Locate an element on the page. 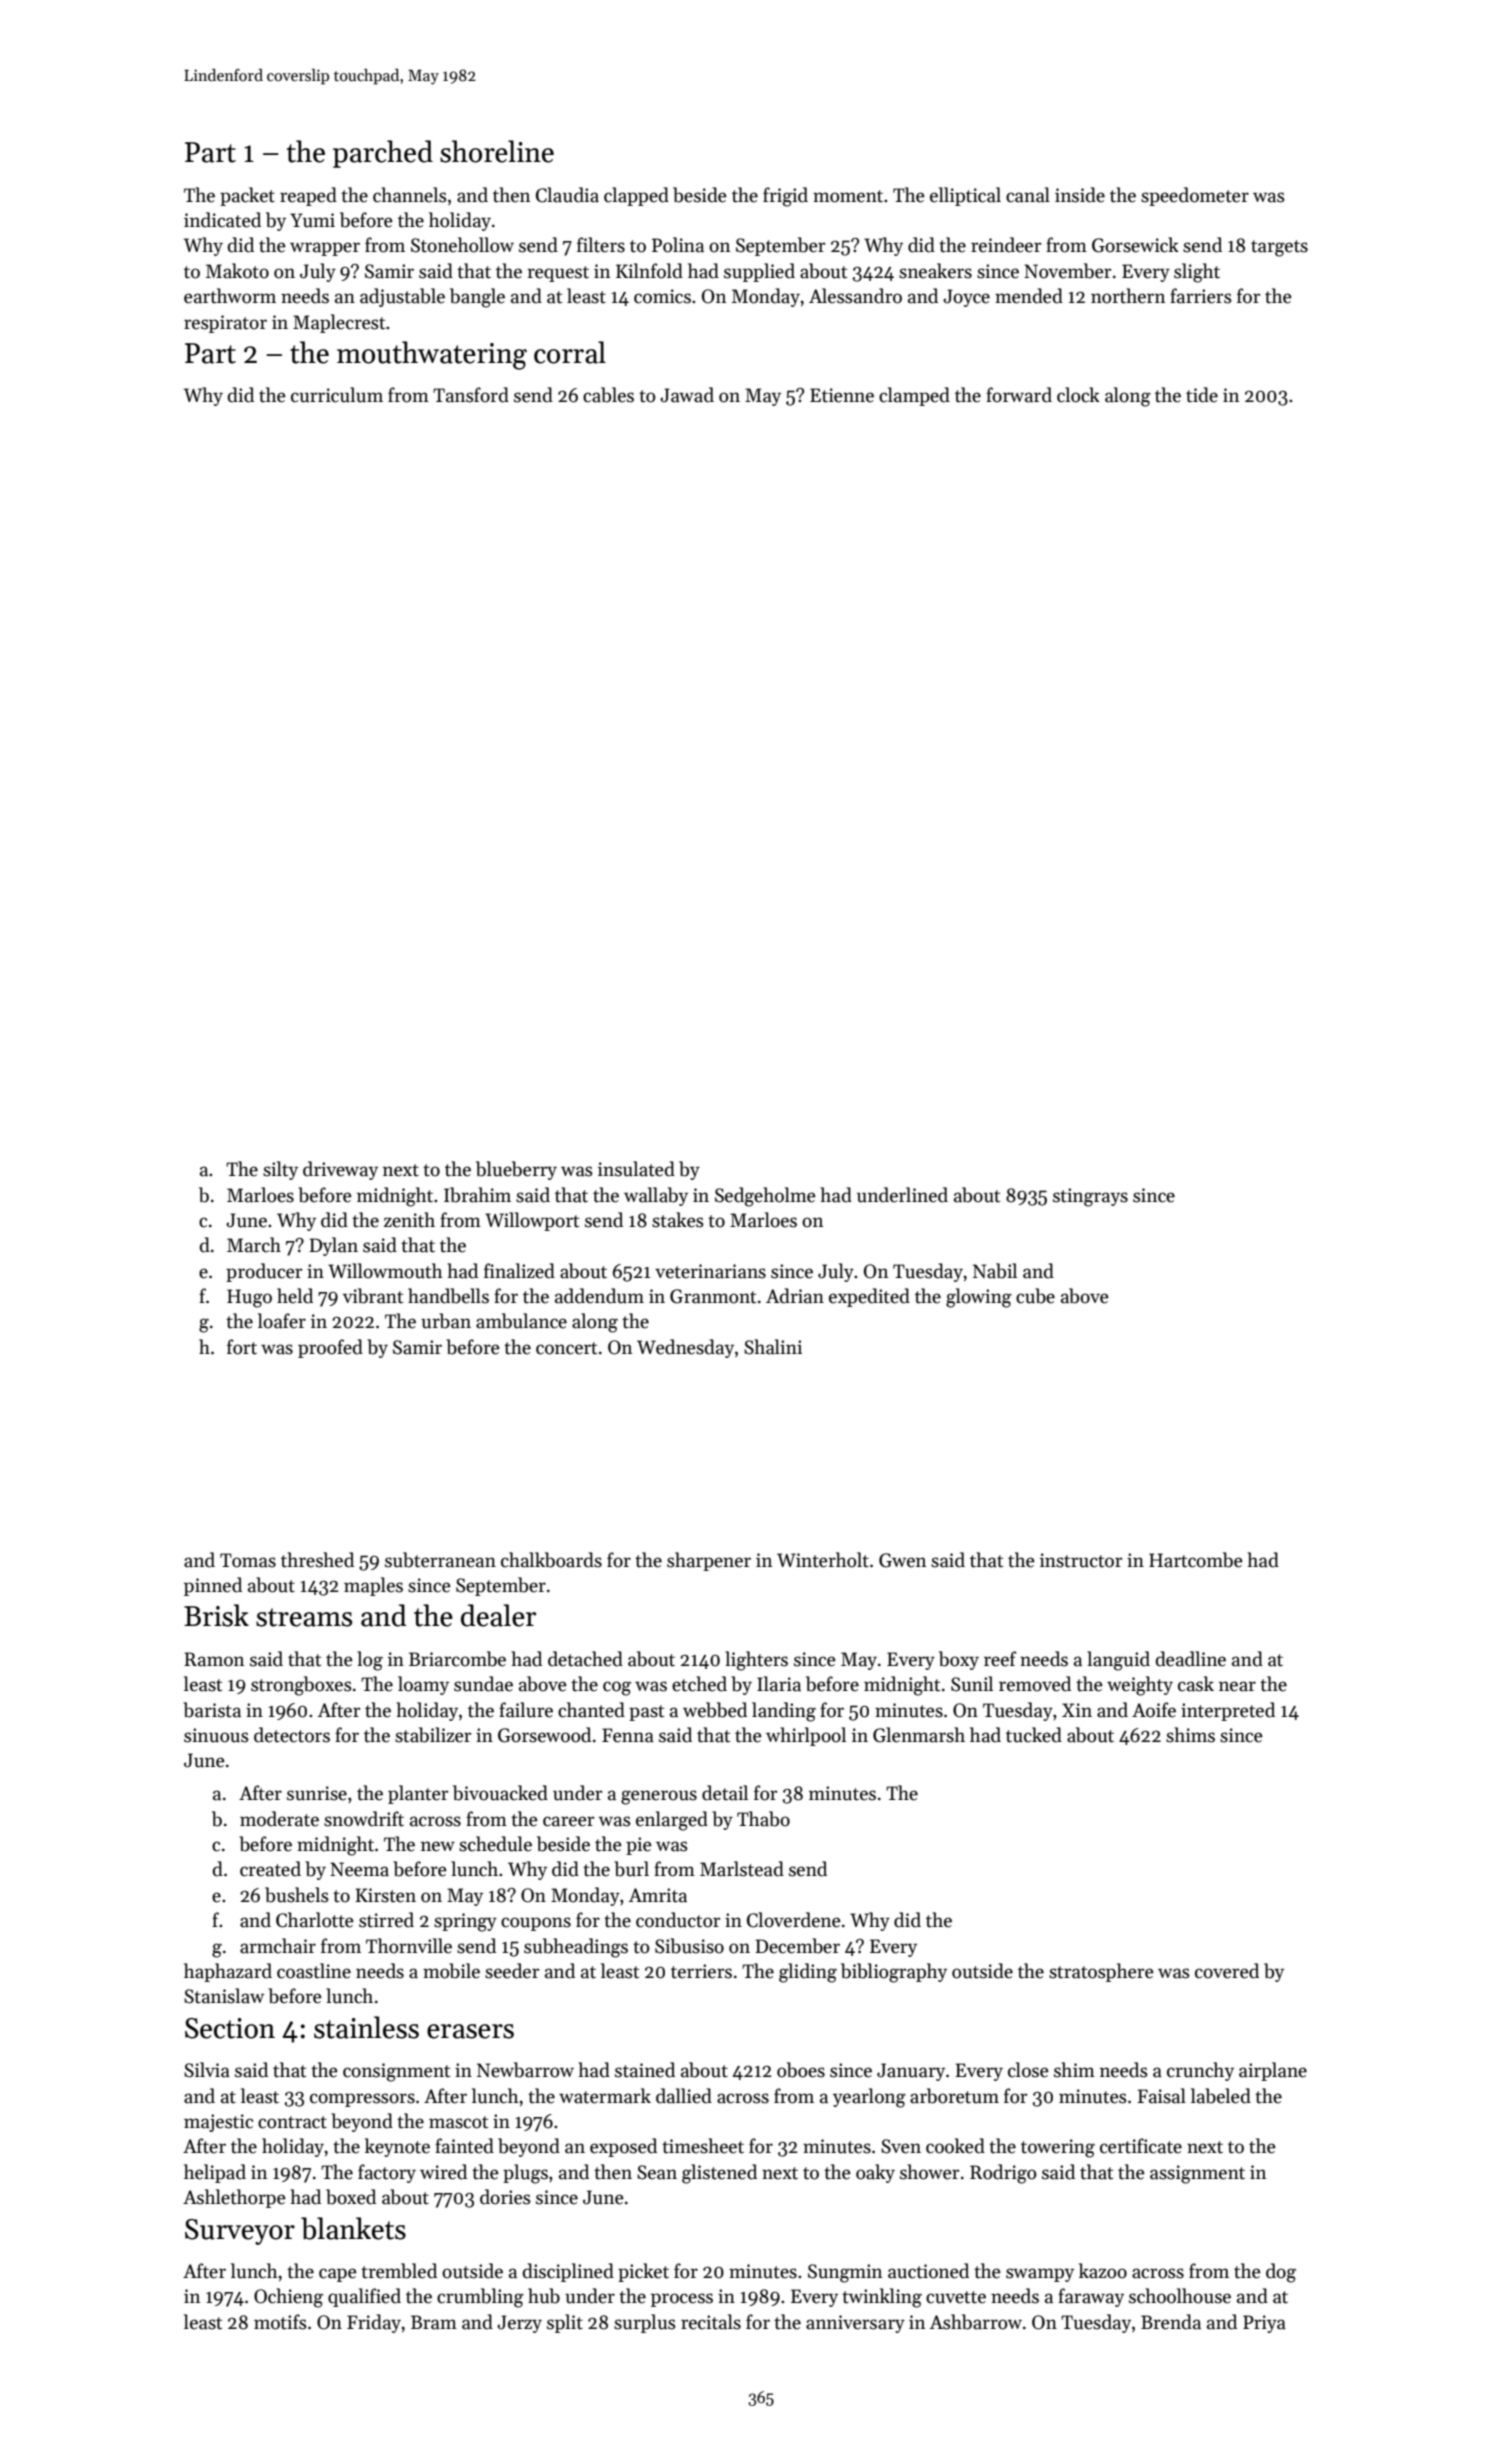 The width and height of the image is (1496, 2464). blueberry is located at coordinates (516, 1170).
